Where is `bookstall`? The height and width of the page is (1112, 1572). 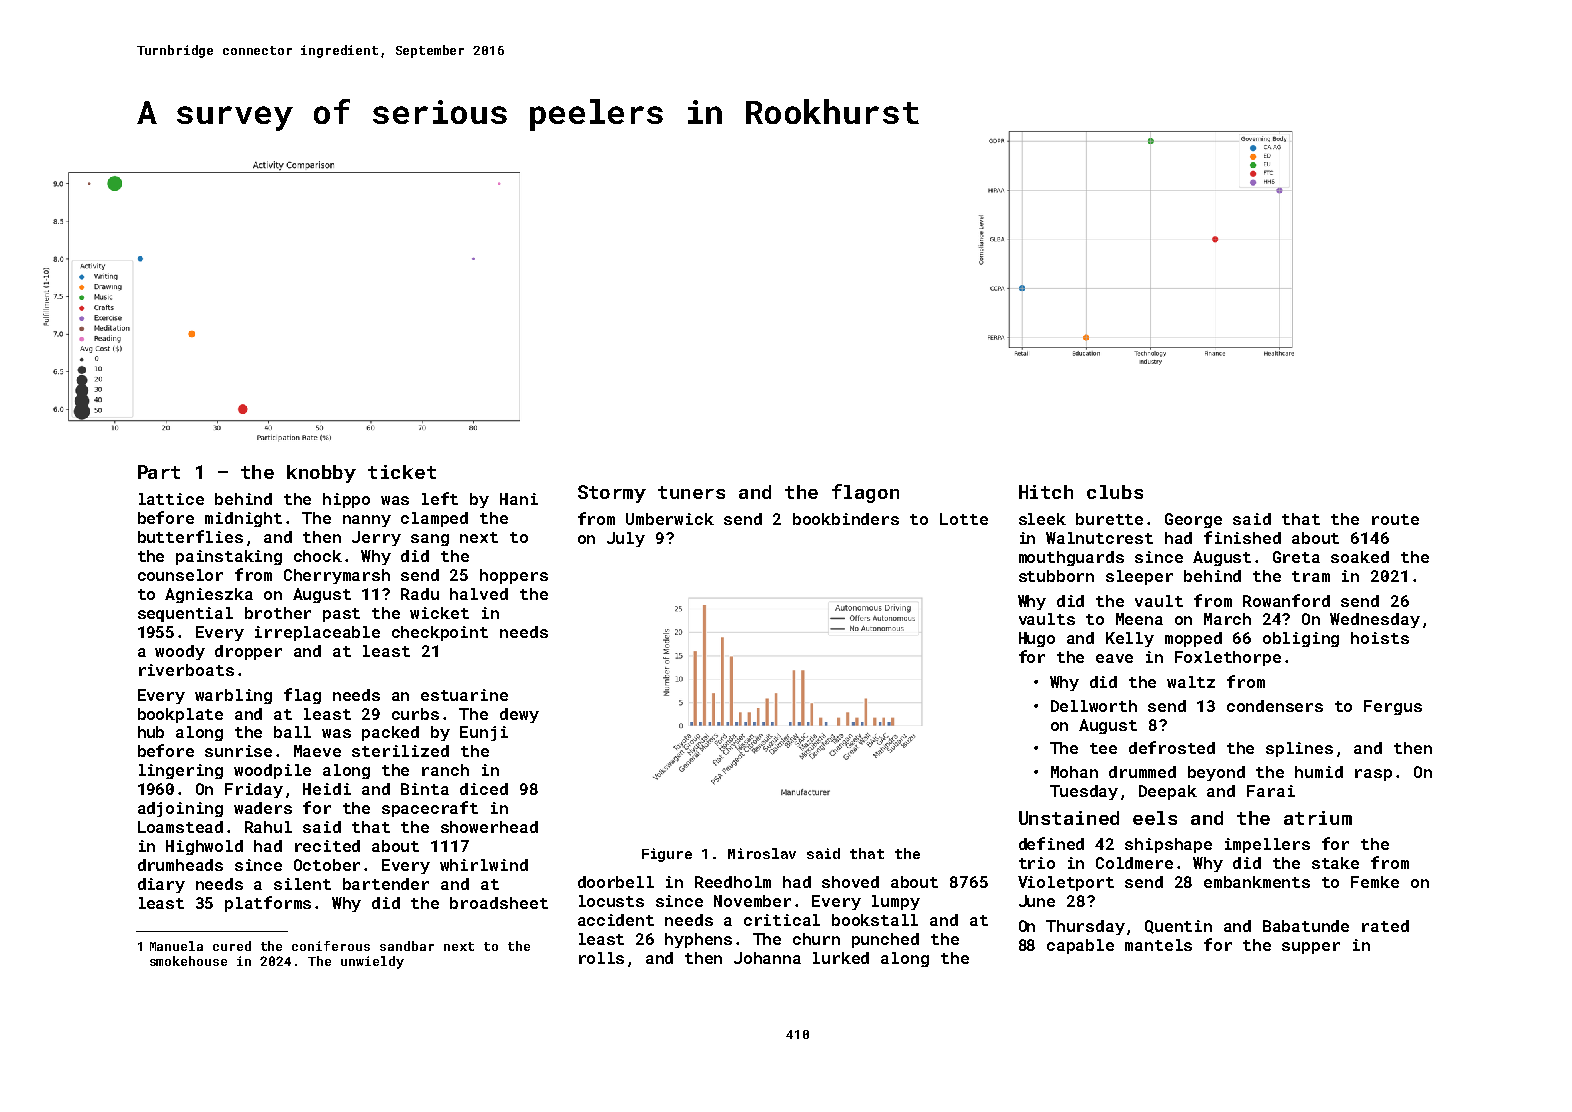 bookstall is located at coordinates (875, 920).
